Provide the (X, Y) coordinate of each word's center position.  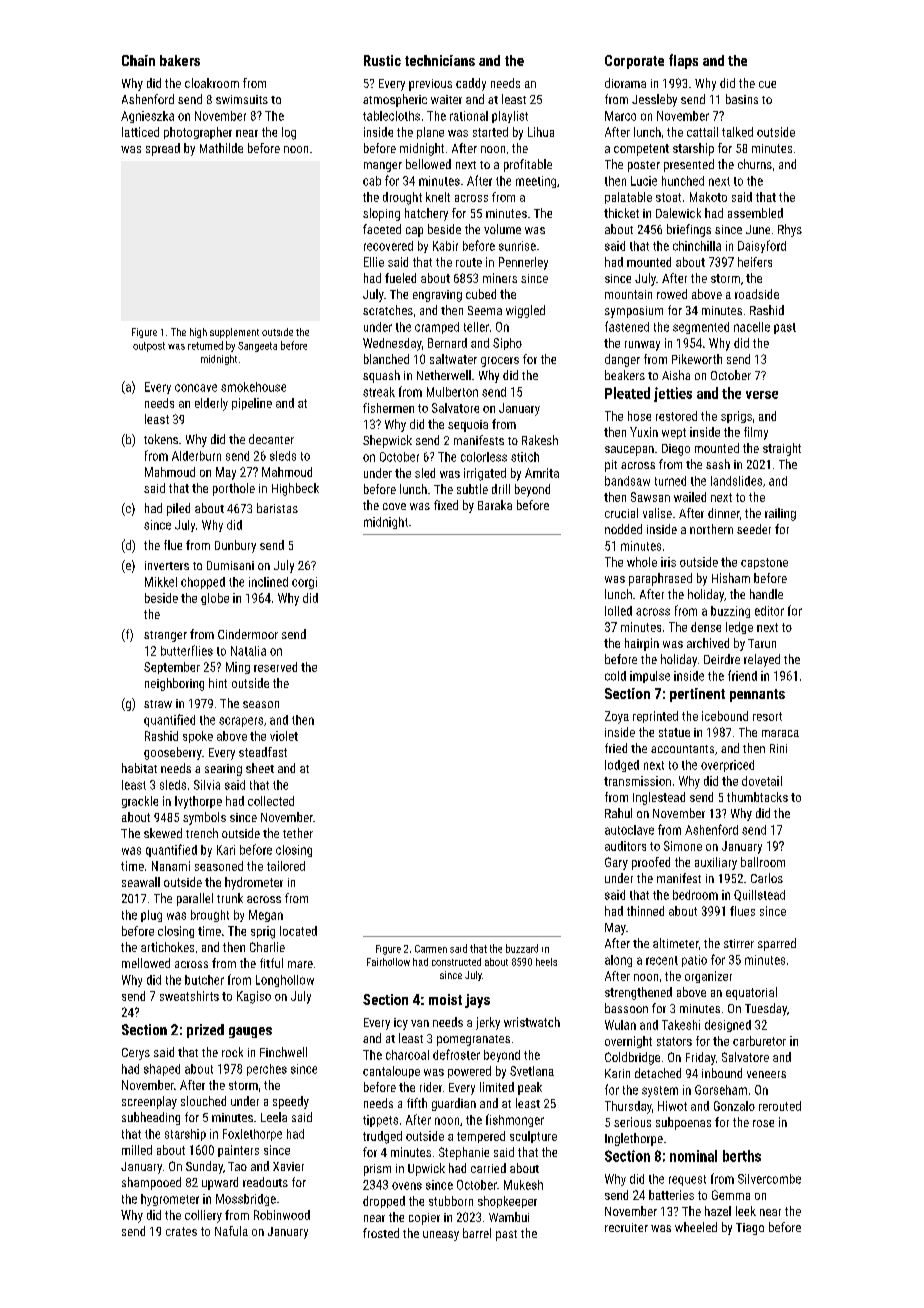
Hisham (731, 578)
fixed (446, 505)
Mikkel (161, 582)
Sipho (507, 344)
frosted (381, 1233)
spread (163, 149)
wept (674, 433)
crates (181, 1231)
